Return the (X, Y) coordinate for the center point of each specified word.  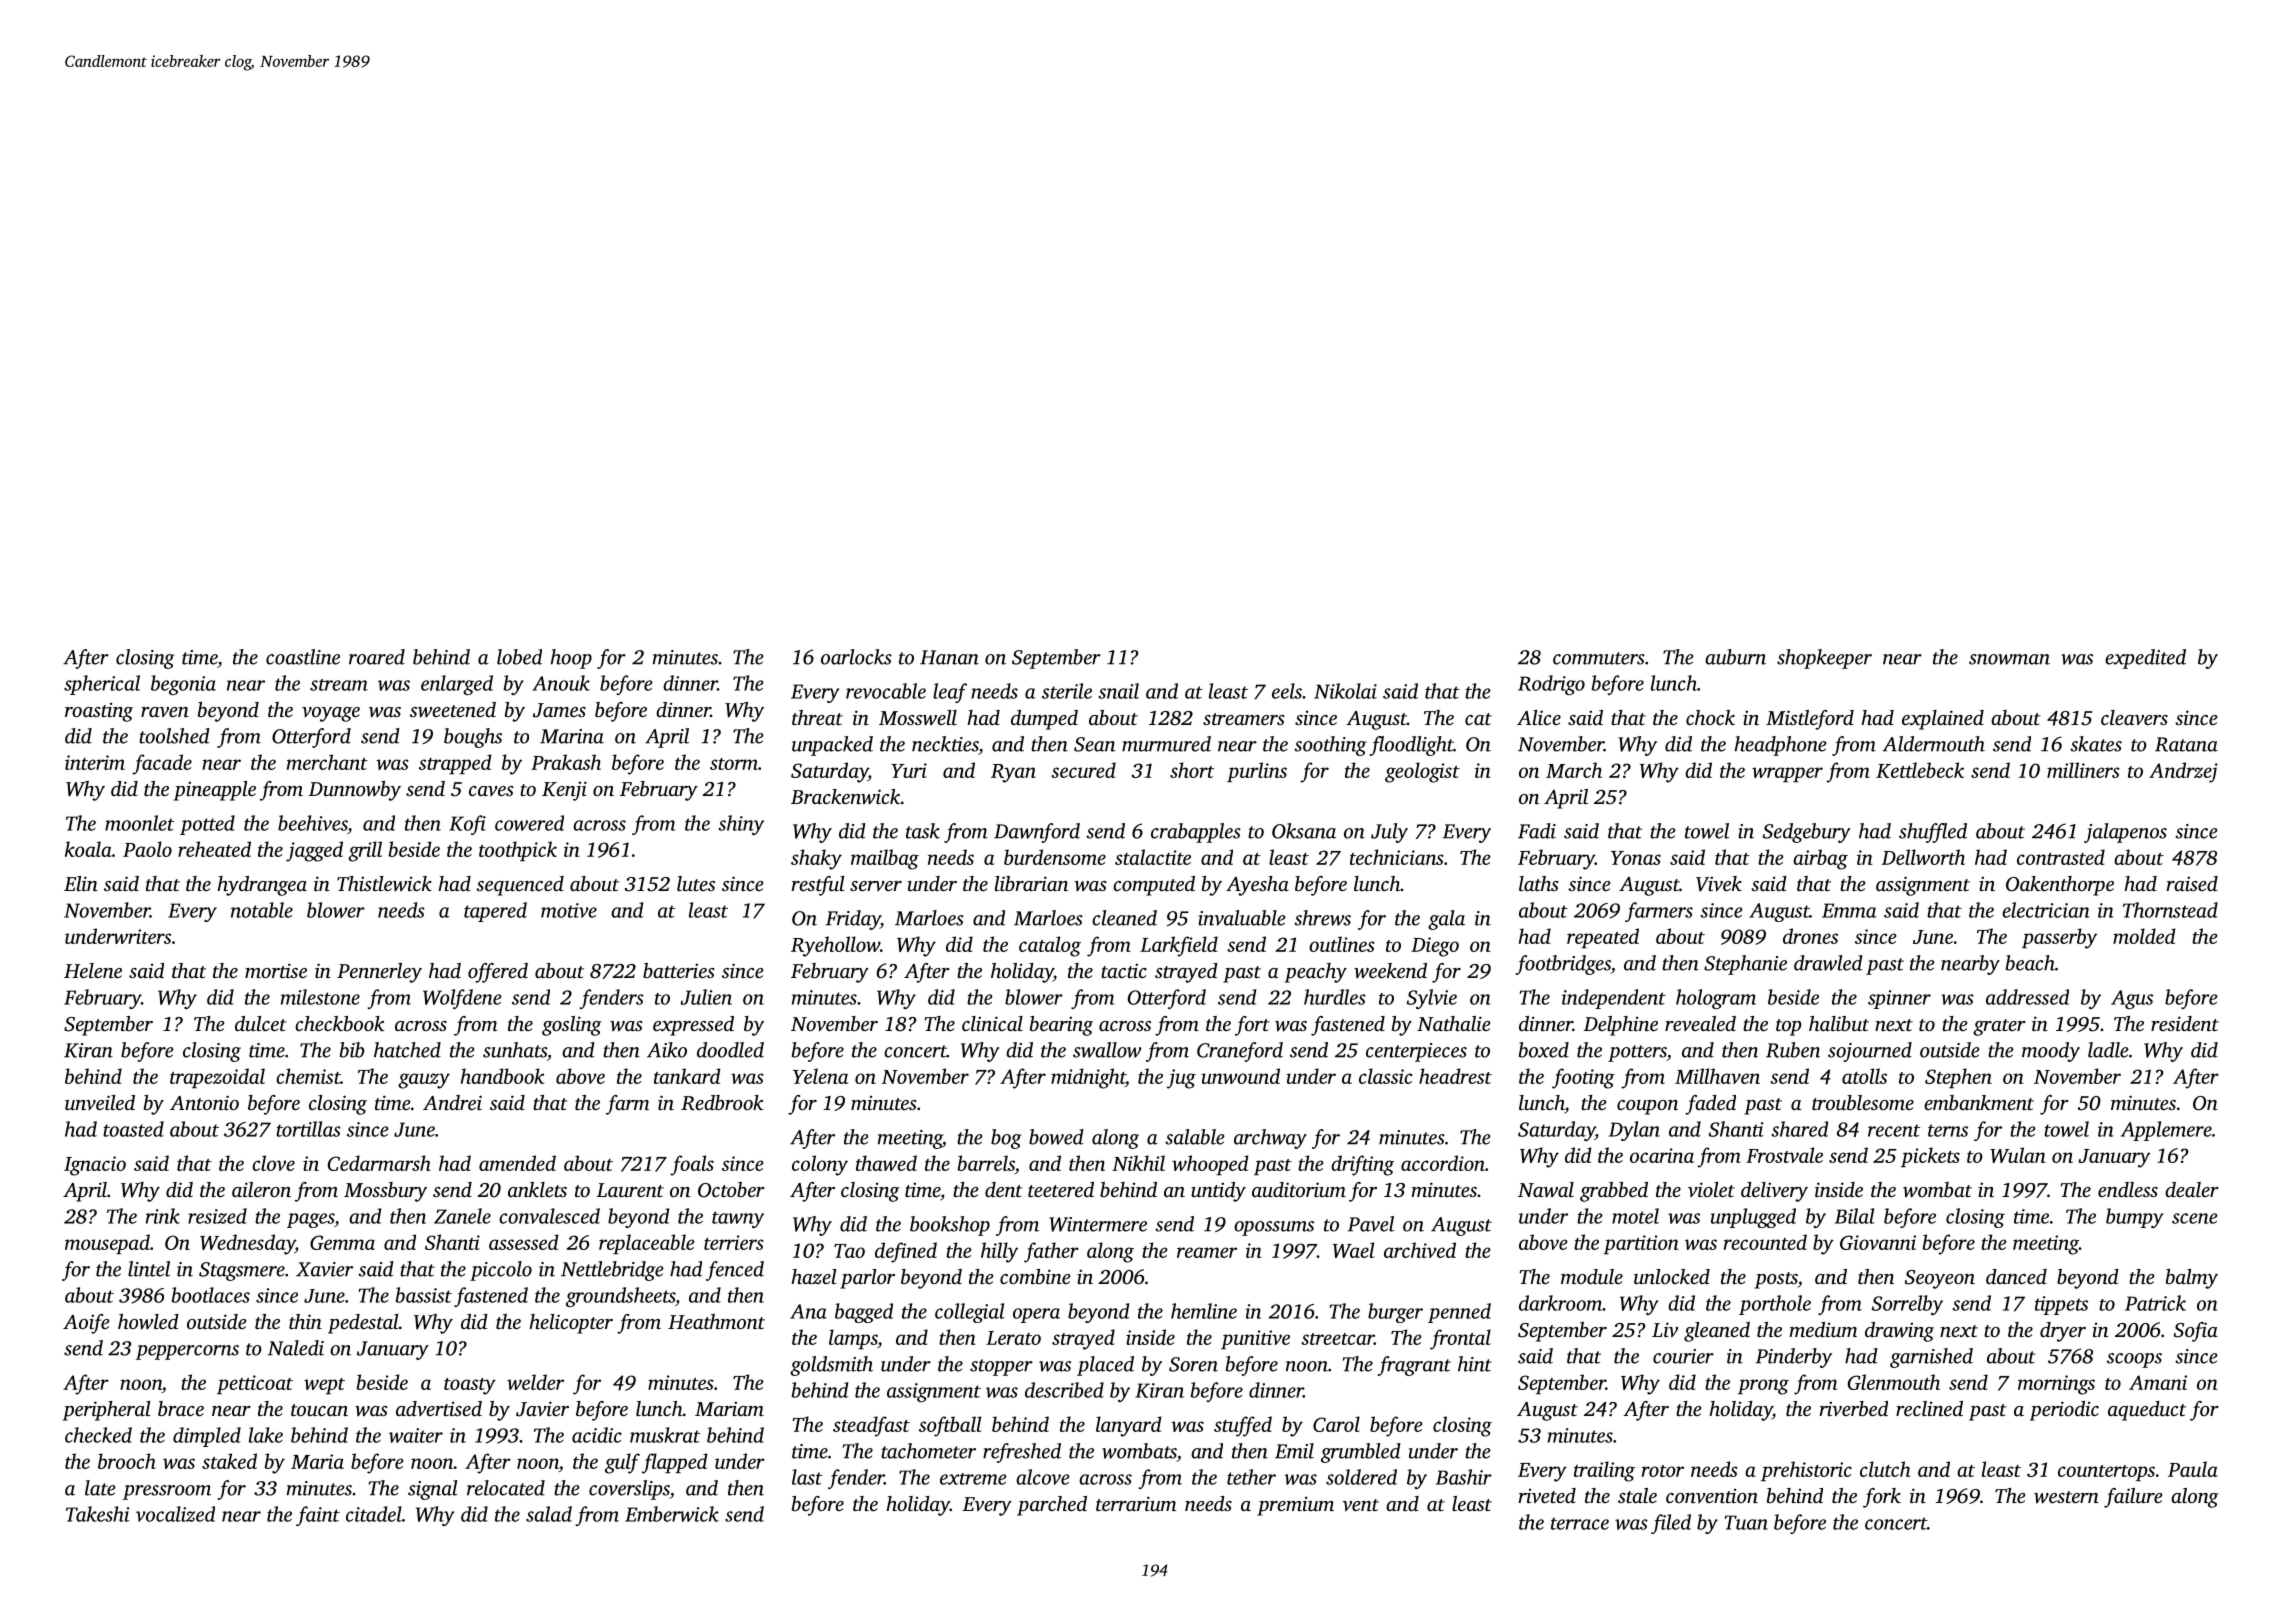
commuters (1599, 658)
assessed (523, 1242)
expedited (2145, 659)
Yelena (820, 1076)
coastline (303, 657)
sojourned (1870, 1052)
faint (318, 1516)
